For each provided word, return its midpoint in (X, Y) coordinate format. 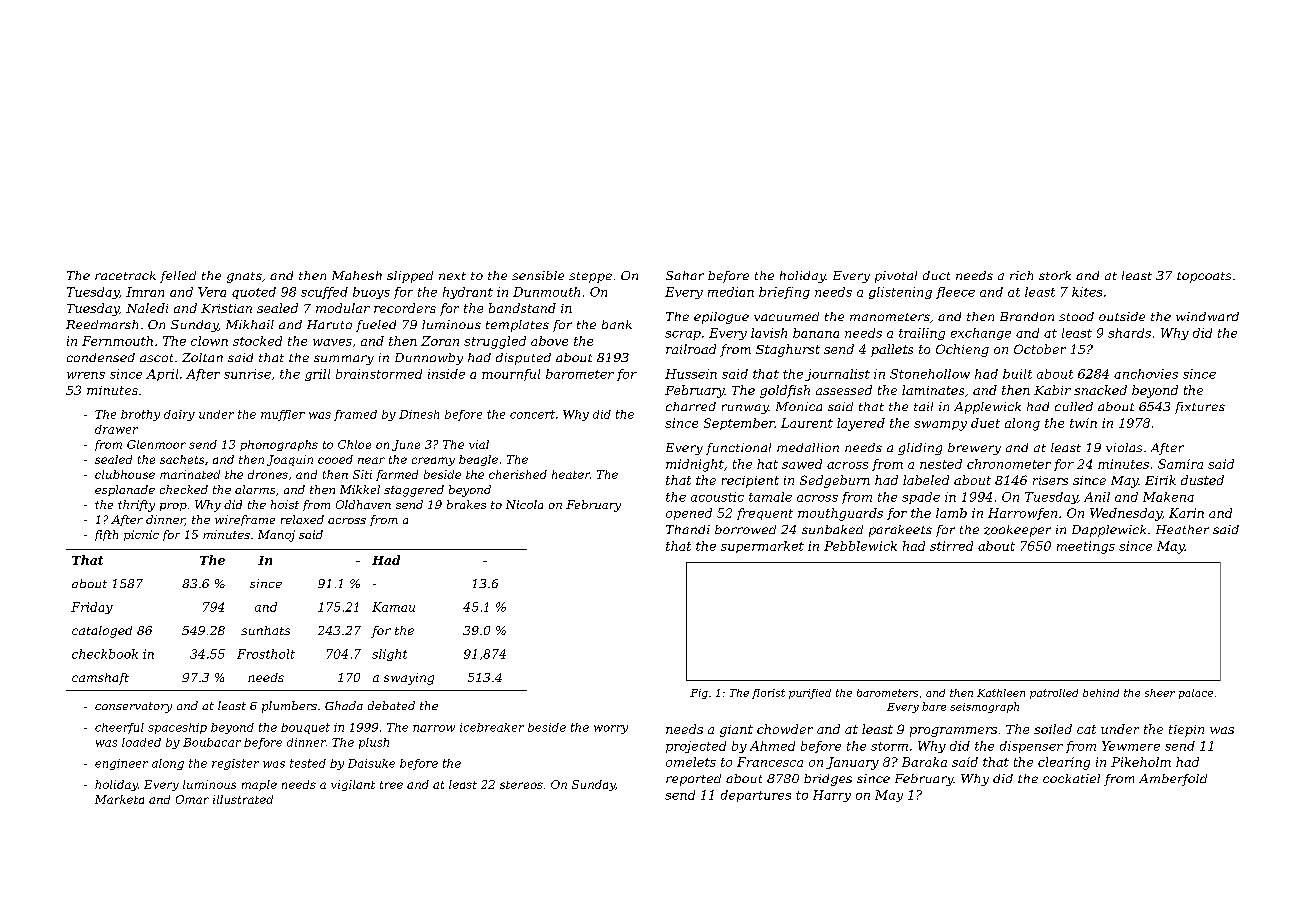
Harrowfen (1022, 514)
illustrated (243, 799)
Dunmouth (546, 292)
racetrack (125, 275)
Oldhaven (363, 504)
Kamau (393, 607)
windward (1207, 316)
